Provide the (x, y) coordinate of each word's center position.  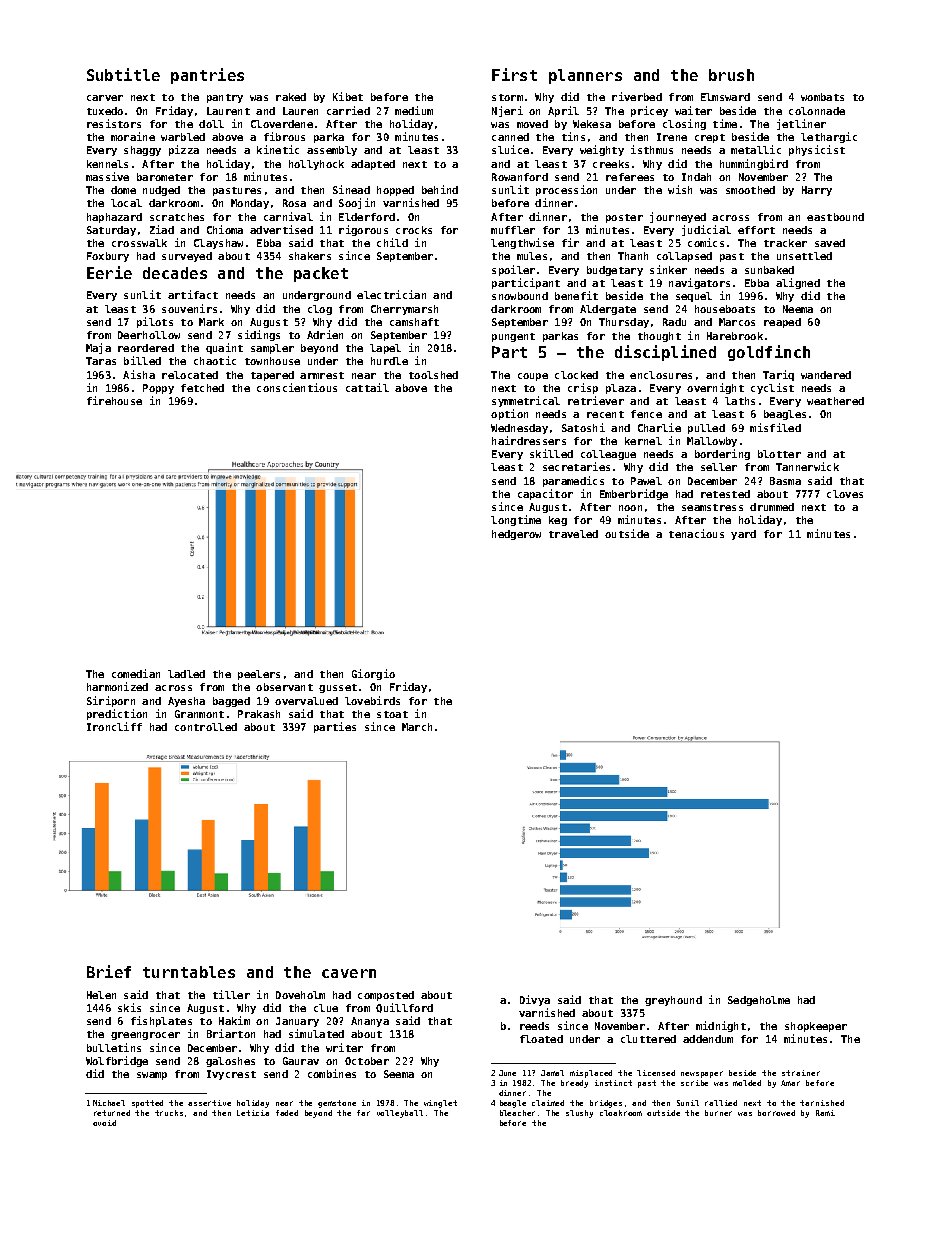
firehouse (114, 400)
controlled (206, 727)
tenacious (696, 533)
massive (107, 176)
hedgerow (516, 535)
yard (743, 535)
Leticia (253, 1113)
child (392, 242)
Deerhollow (149, 335)
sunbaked (769, 270)
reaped (782, 323)
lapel (385, 349)
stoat (392, 714)
